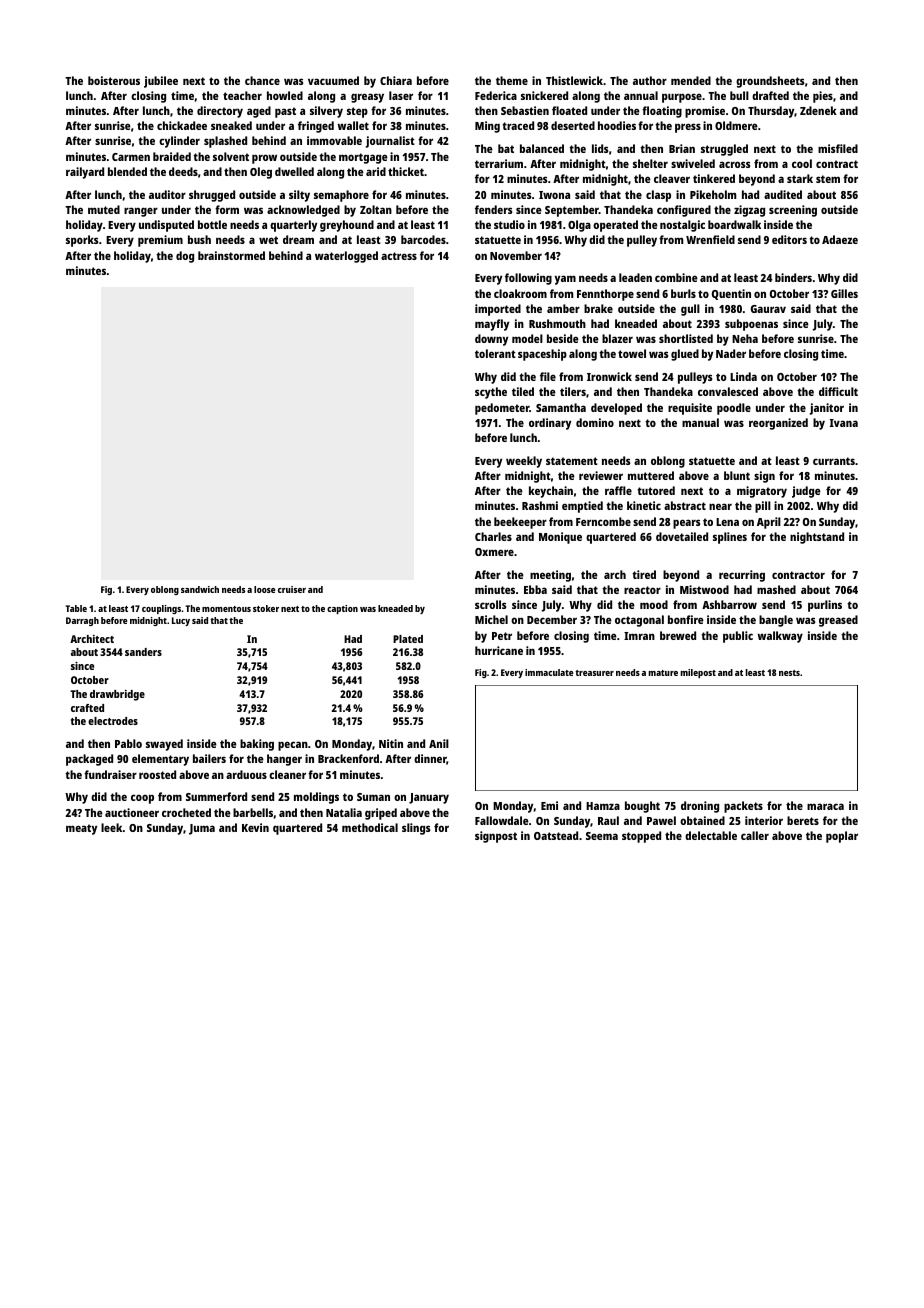 This page has height=1308, width=924. Describe the element at coordinates (770, 82) in the page. I see `groundsheets` at that location.
